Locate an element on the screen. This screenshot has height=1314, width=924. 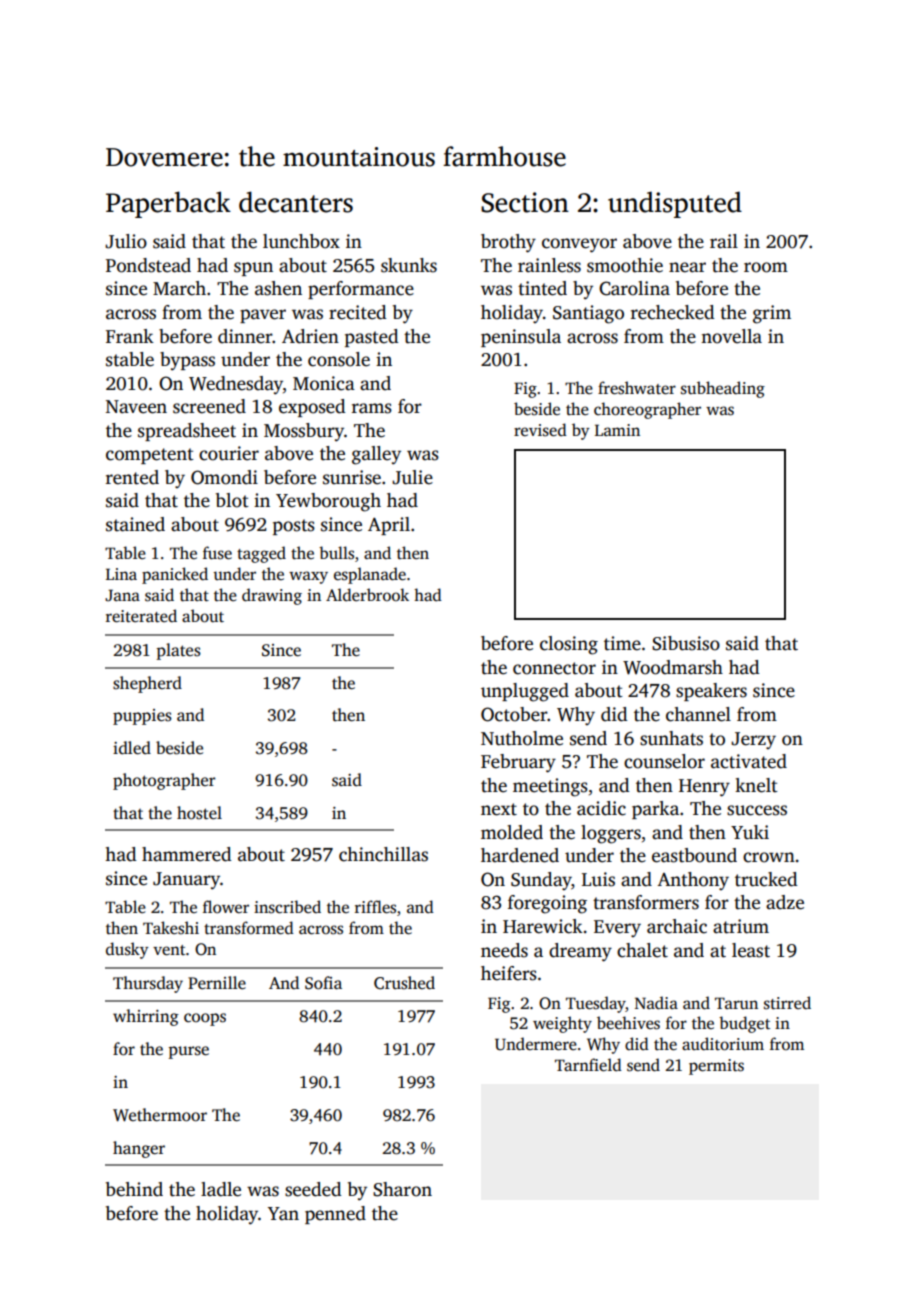
Lamin is located at coordinates (617, 430).
